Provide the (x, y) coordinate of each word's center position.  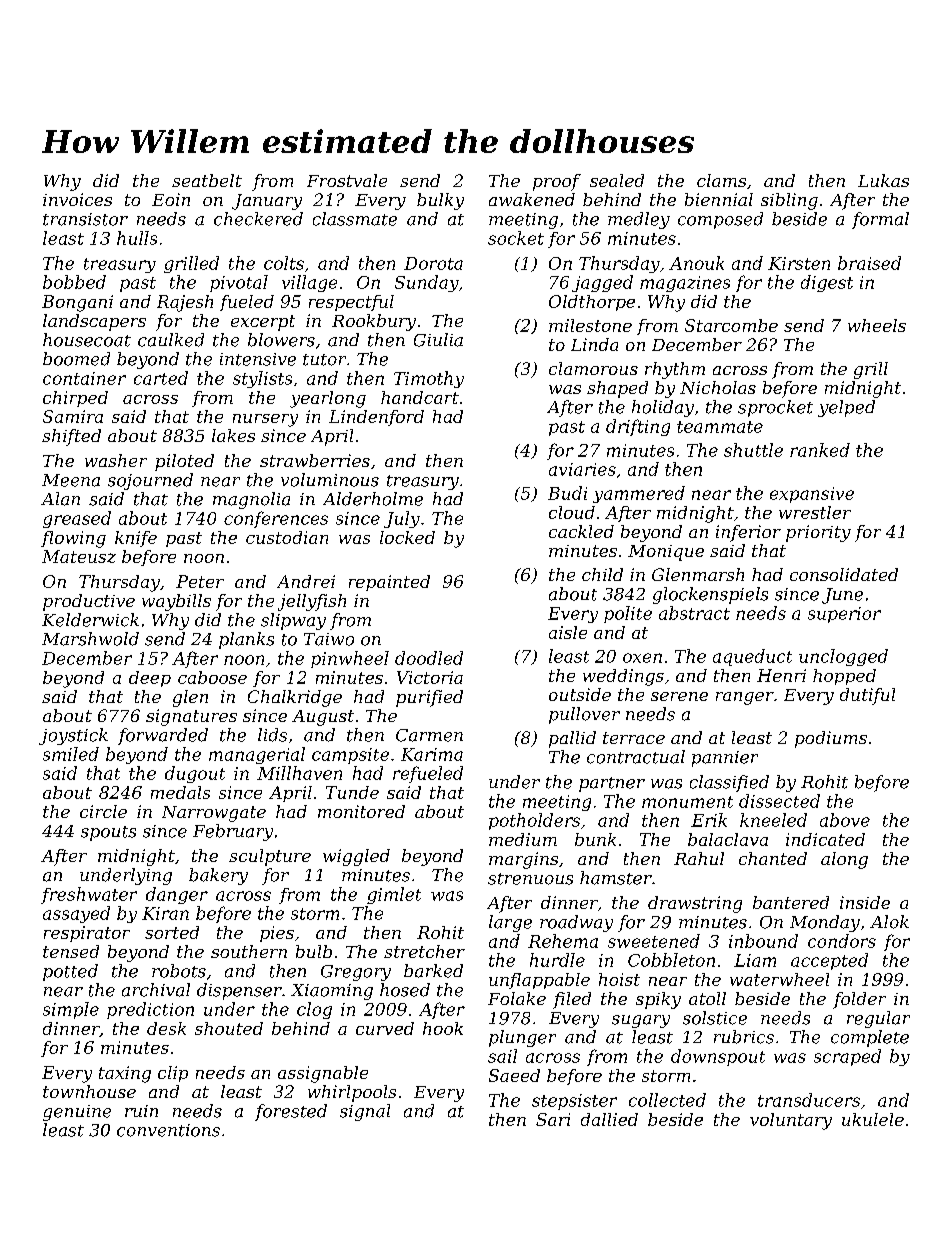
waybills (176, 602)
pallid (572, 739)
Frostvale (347, 180)
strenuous (530, 879)
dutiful (867, 696)
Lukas (883, 180)
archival (156, 990)
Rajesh (185, 303)
